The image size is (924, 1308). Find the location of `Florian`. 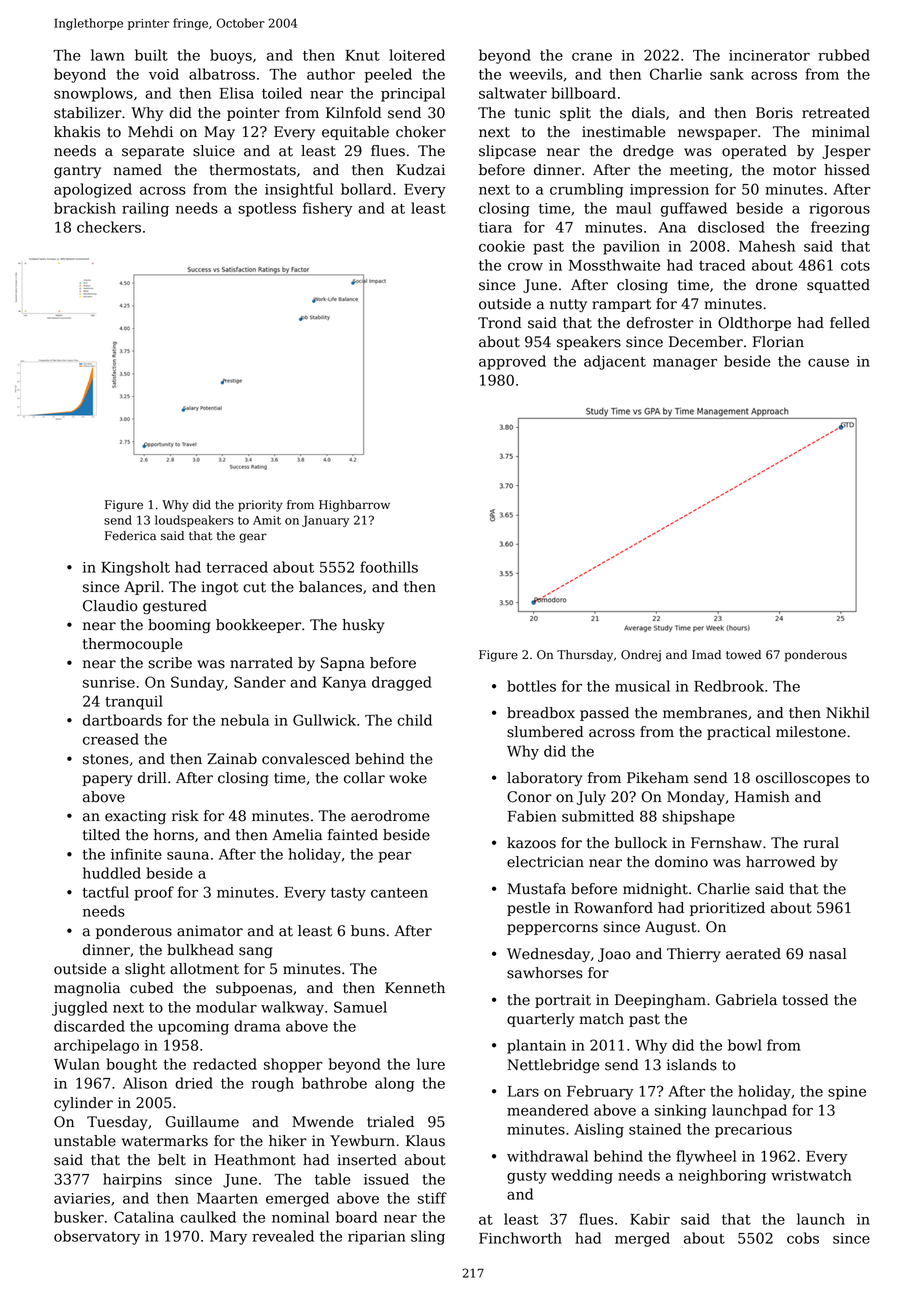

Florian is located at coordinates (778, 342).
